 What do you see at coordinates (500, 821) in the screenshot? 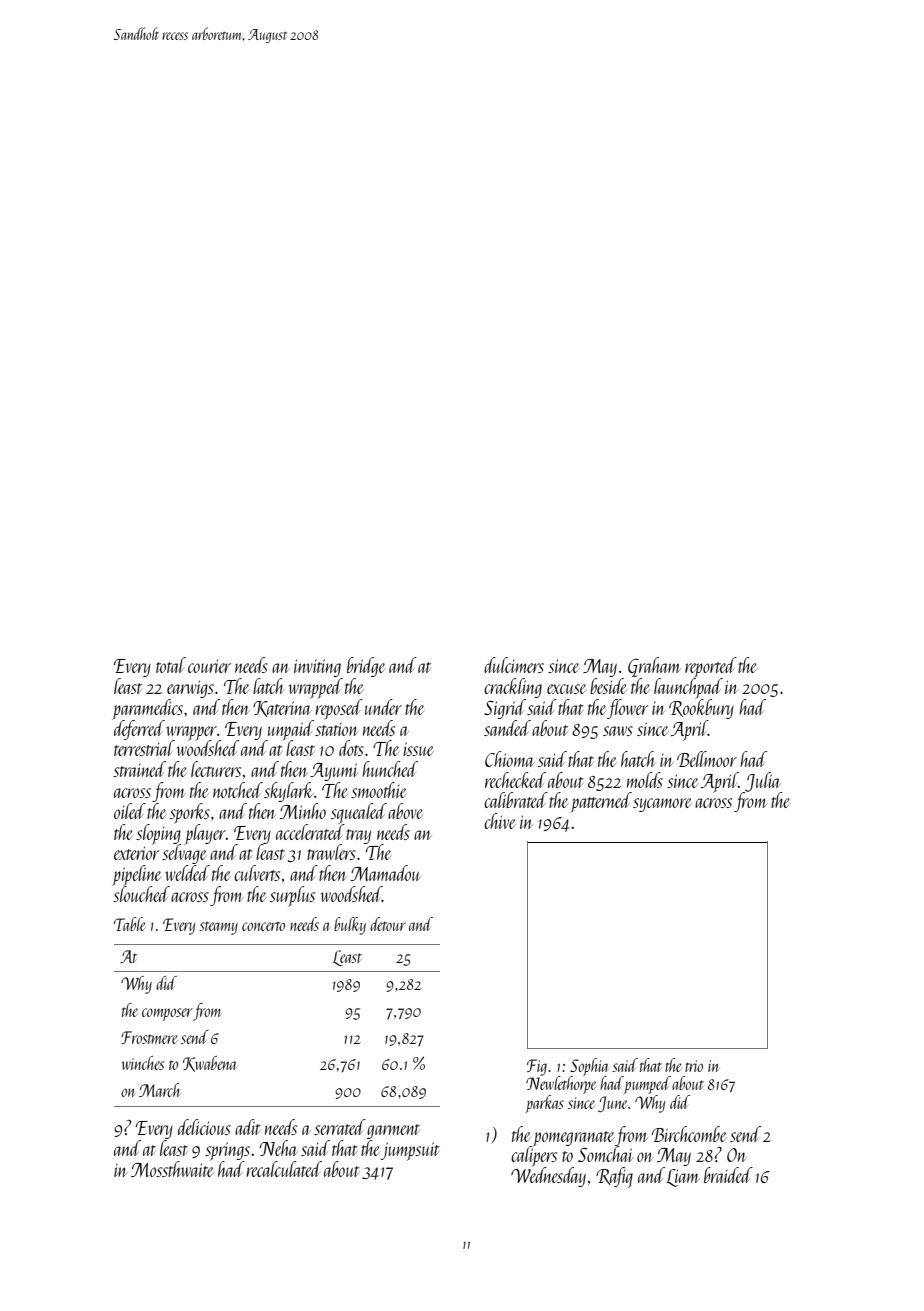
I see `chive` at bounding box center [500, 821].
